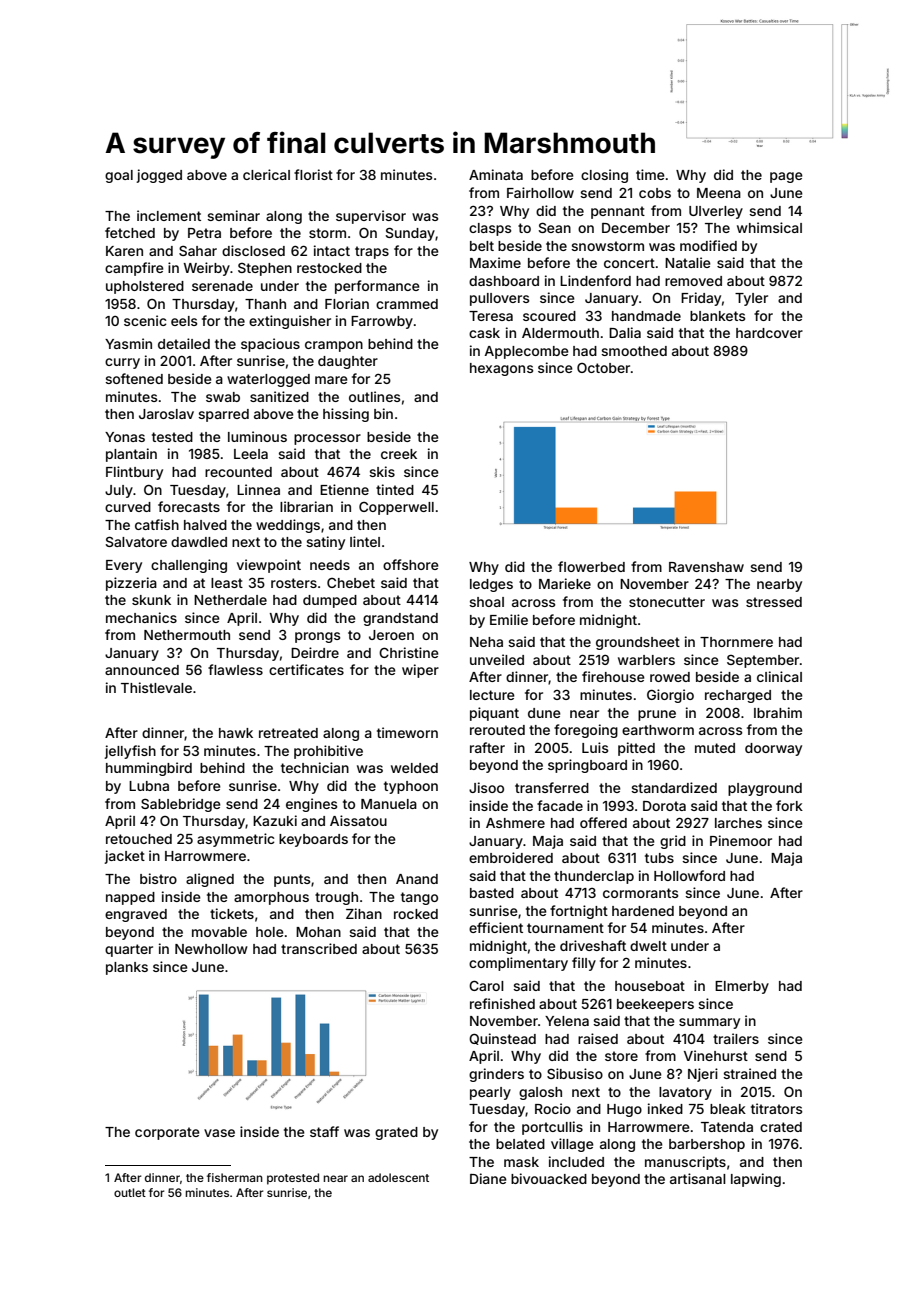  Describe the element at coordinates (398, 1177) in the screenshot. I see `adolescent` at that location.
